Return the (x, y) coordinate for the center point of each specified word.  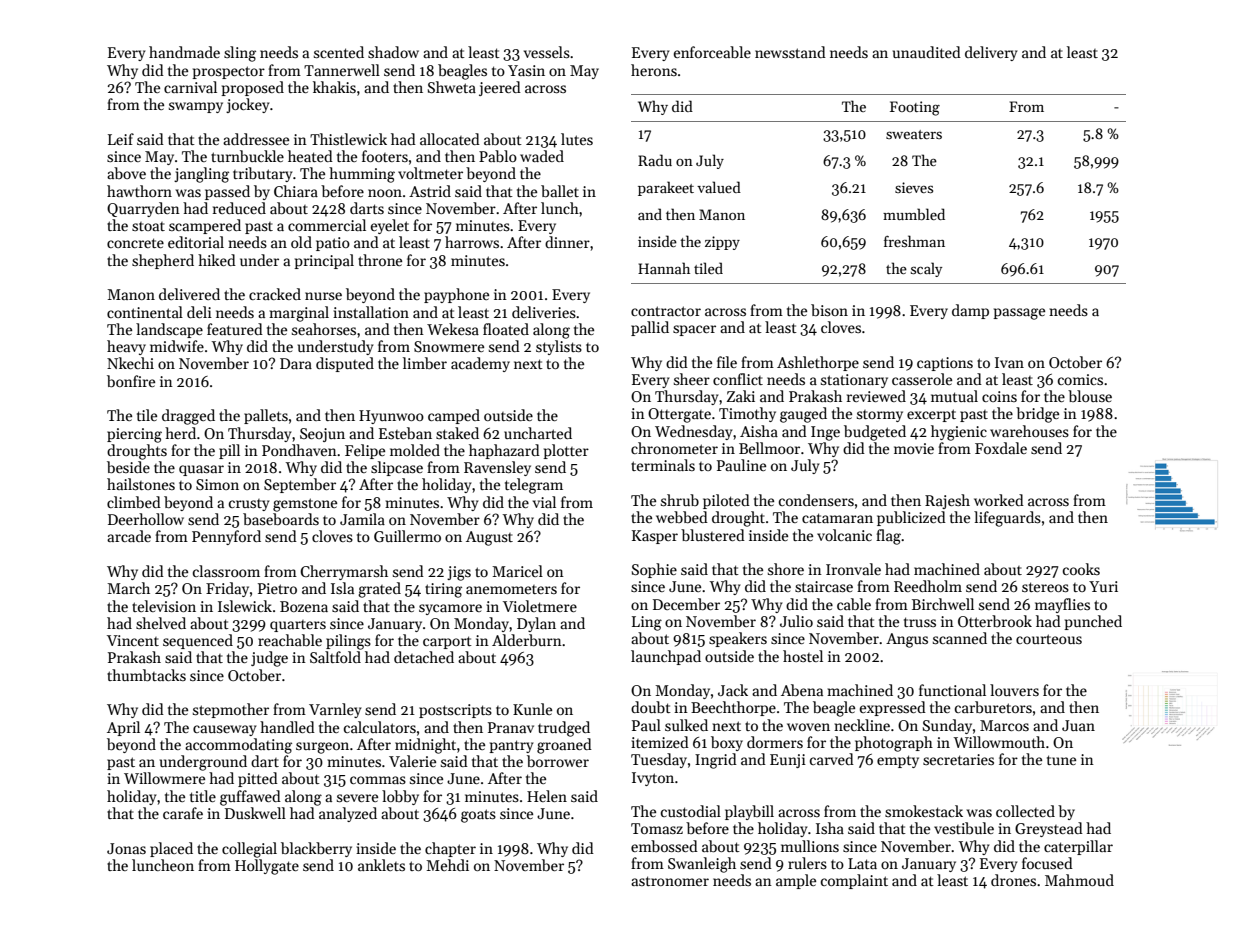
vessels (547, 52)
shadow (393, 52)
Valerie (412, 761)
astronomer (670, 881)
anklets (381, 865)
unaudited (927, 52)
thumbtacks (146, 675)
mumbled (914, 214)
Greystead (1049, 829)
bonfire (131, 381)
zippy (722, 243)
